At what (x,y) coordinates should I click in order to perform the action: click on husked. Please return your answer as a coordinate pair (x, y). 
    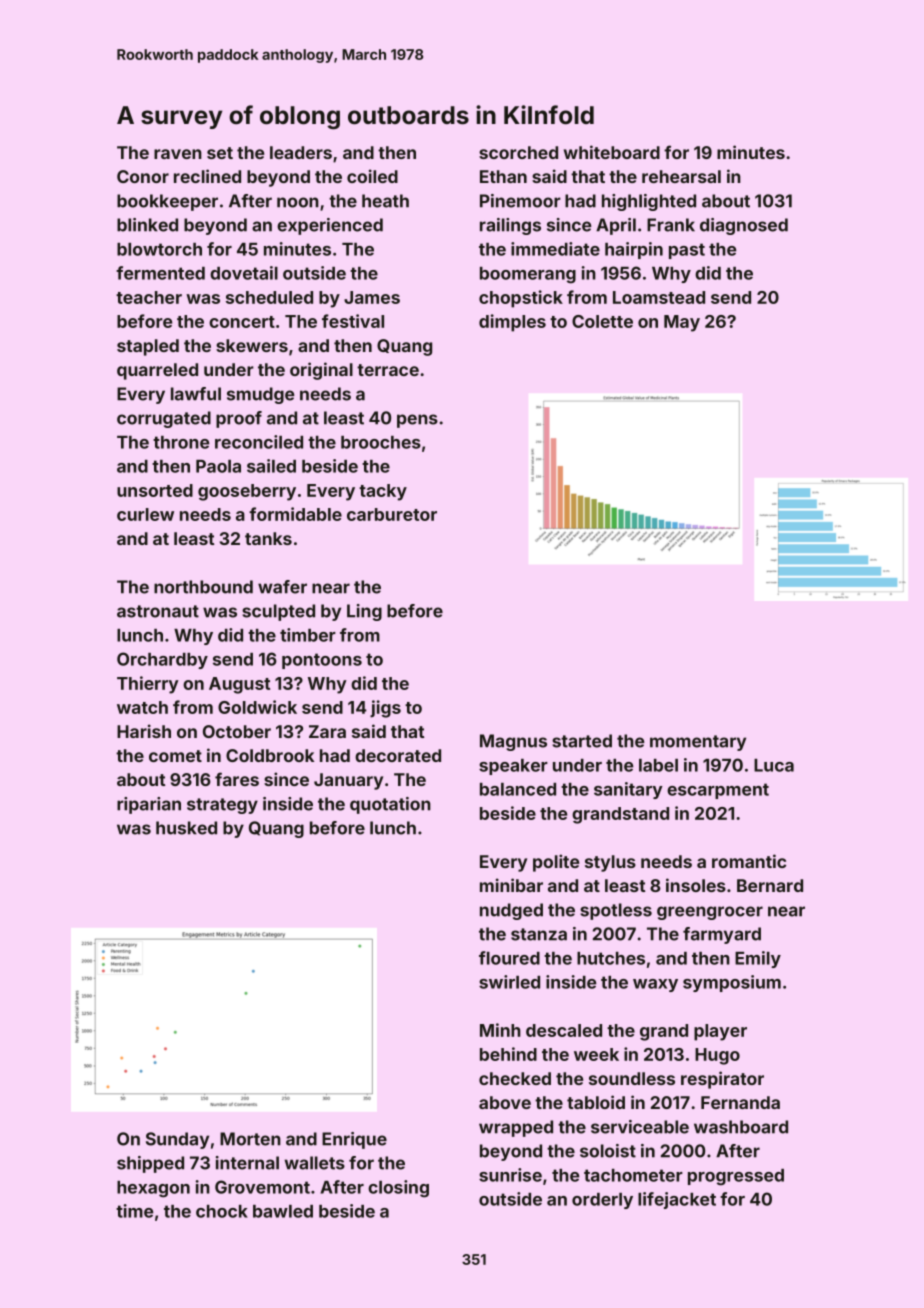
    Looking at the image, I should click on (186, 828).
